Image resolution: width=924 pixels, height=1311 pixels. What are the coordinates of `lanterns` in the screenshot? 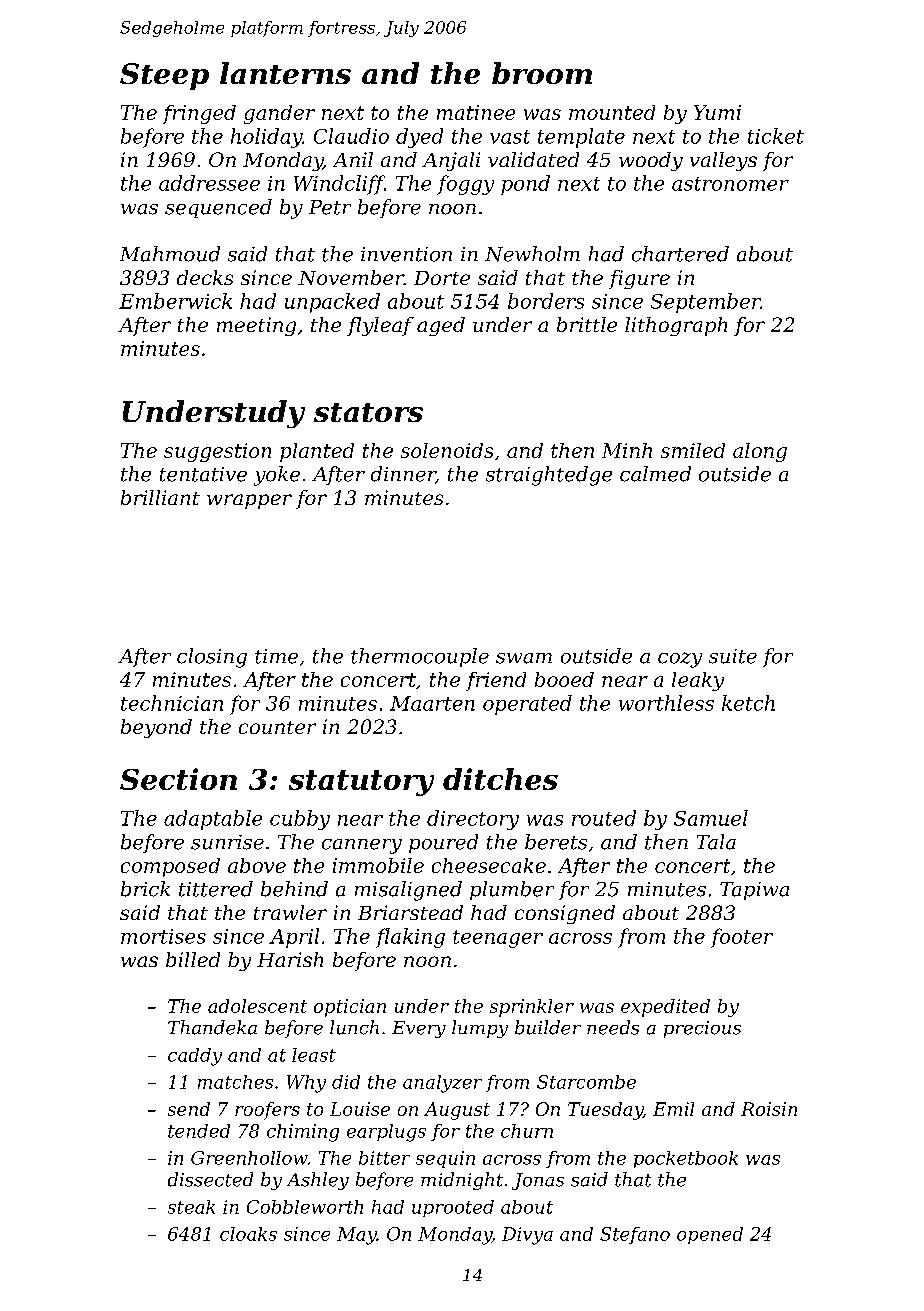 It's located at (285, 73).
